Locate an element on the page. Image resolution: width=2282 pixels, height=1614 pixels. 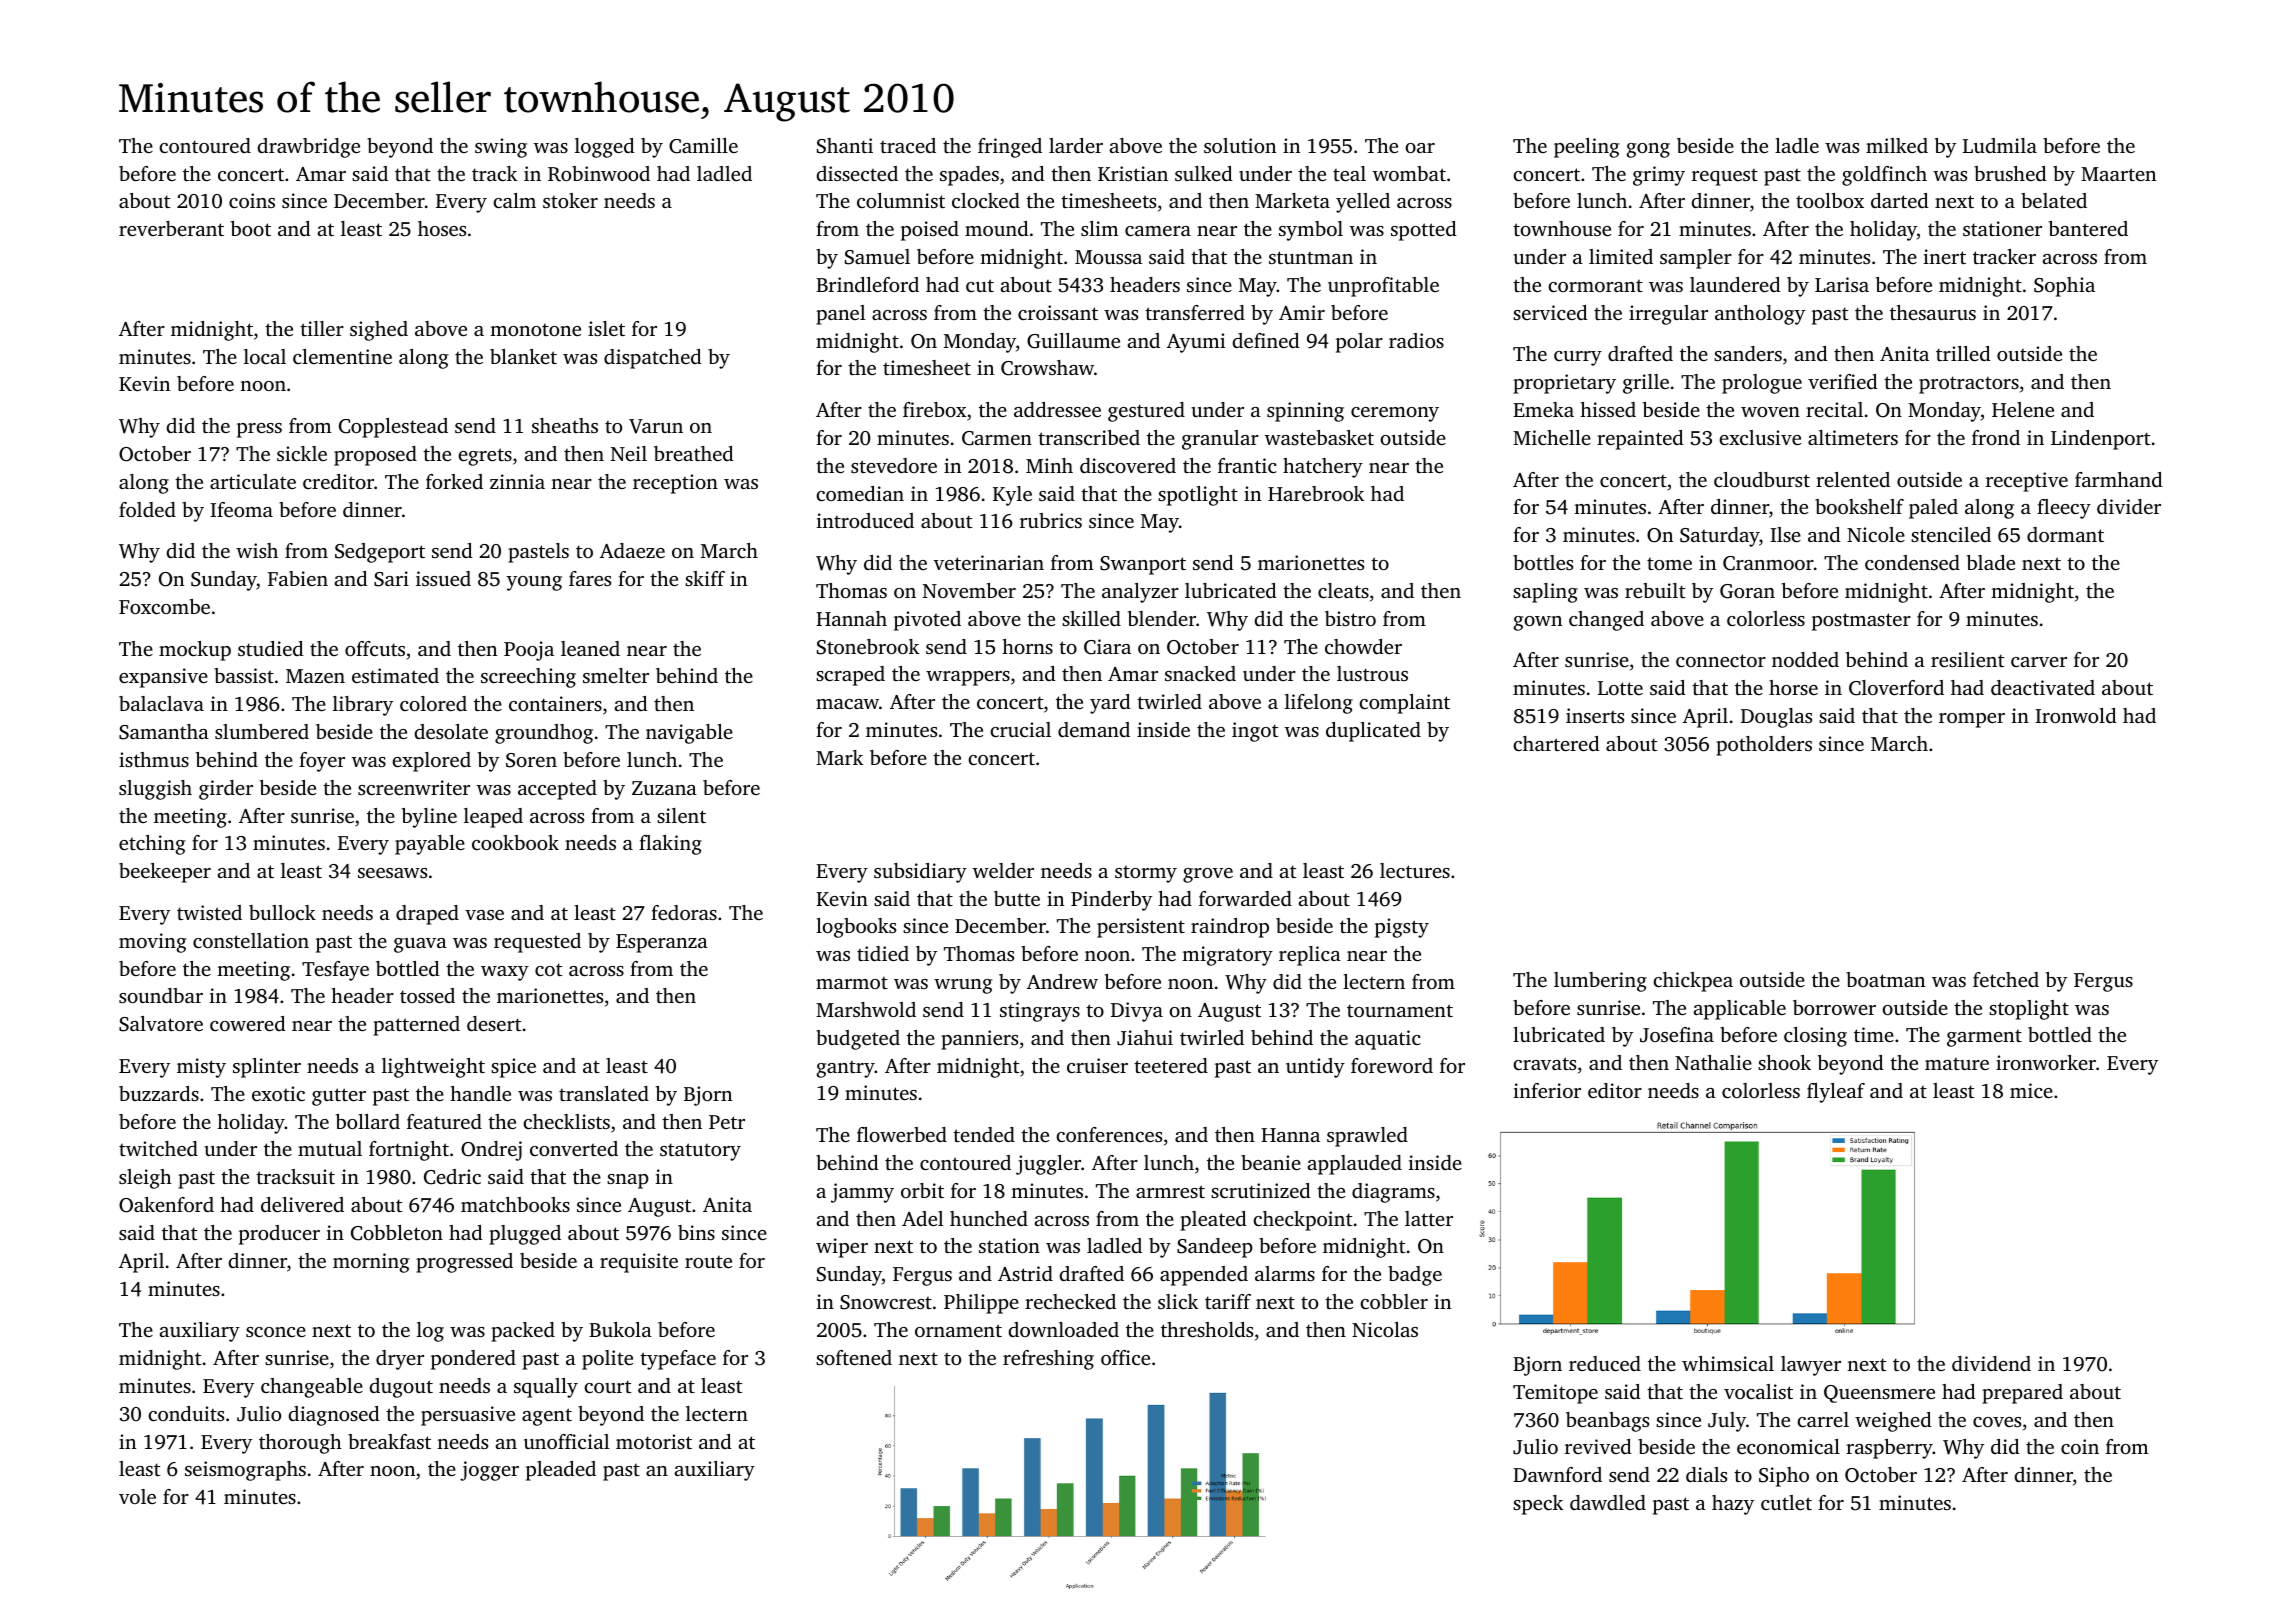
orbit is located at coordinates (922, 1190).
